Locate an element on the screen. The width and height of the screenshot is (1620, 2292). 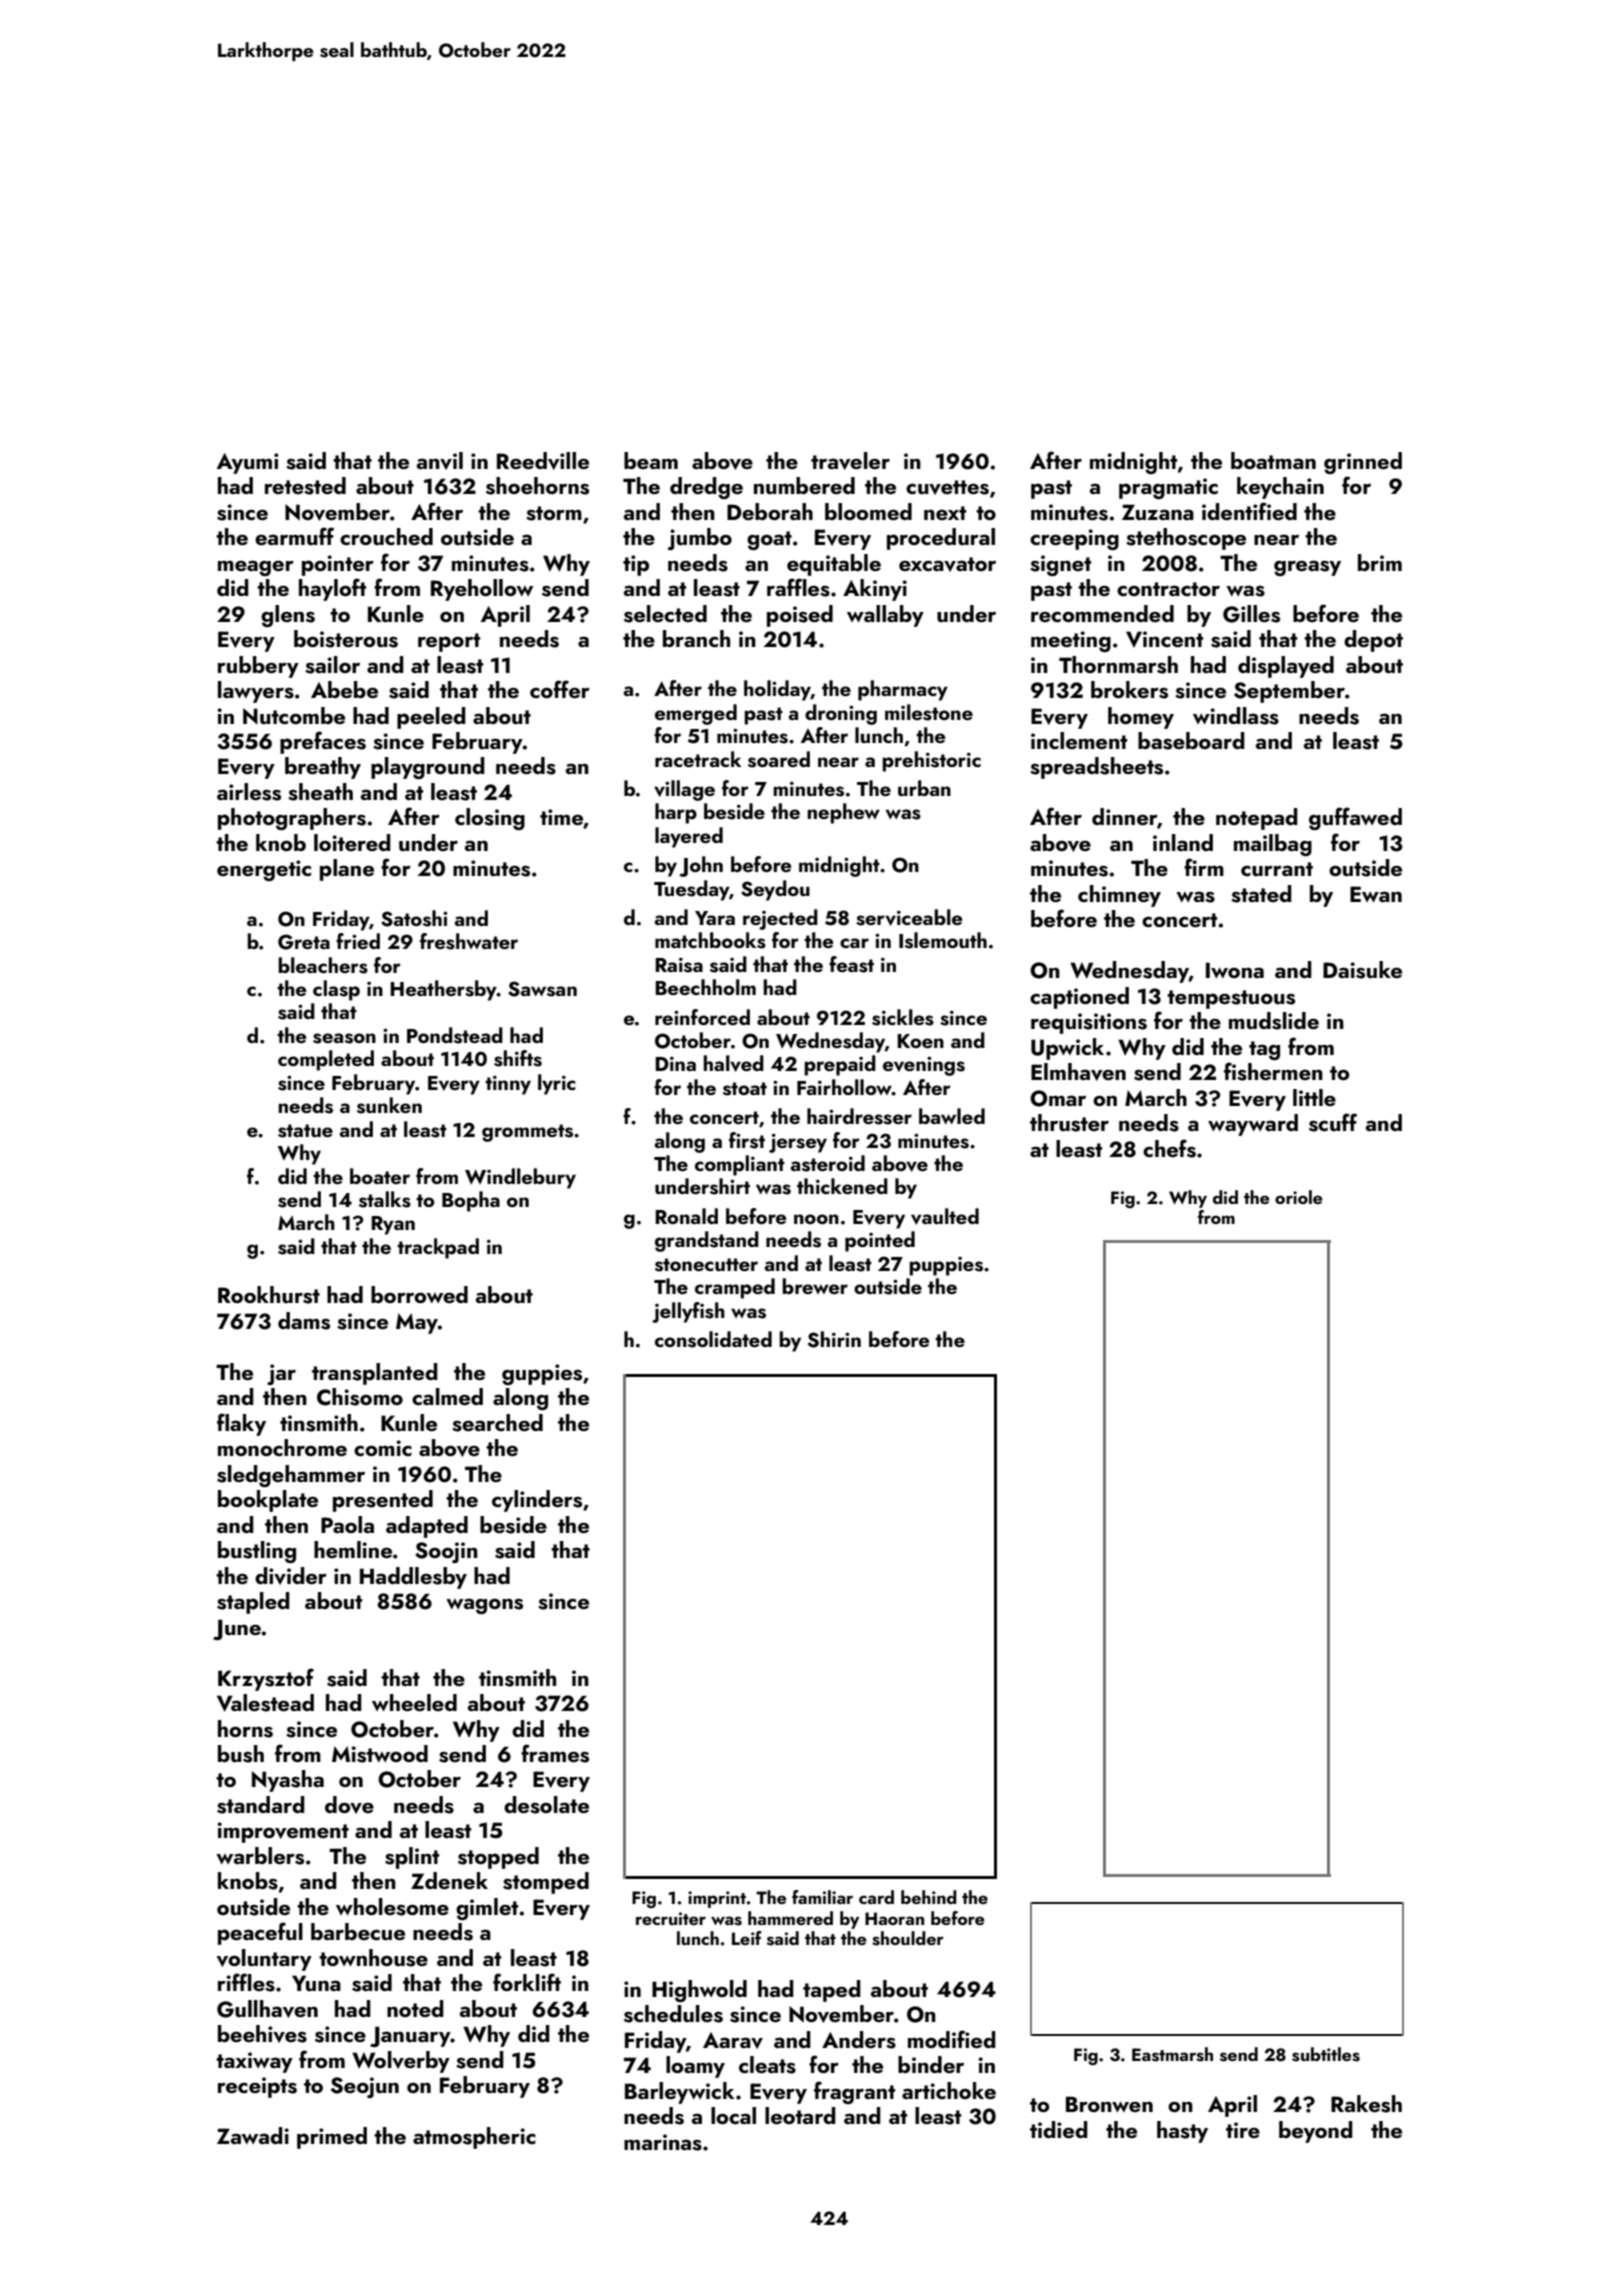
anvil is located at coordinates (440, 461).
